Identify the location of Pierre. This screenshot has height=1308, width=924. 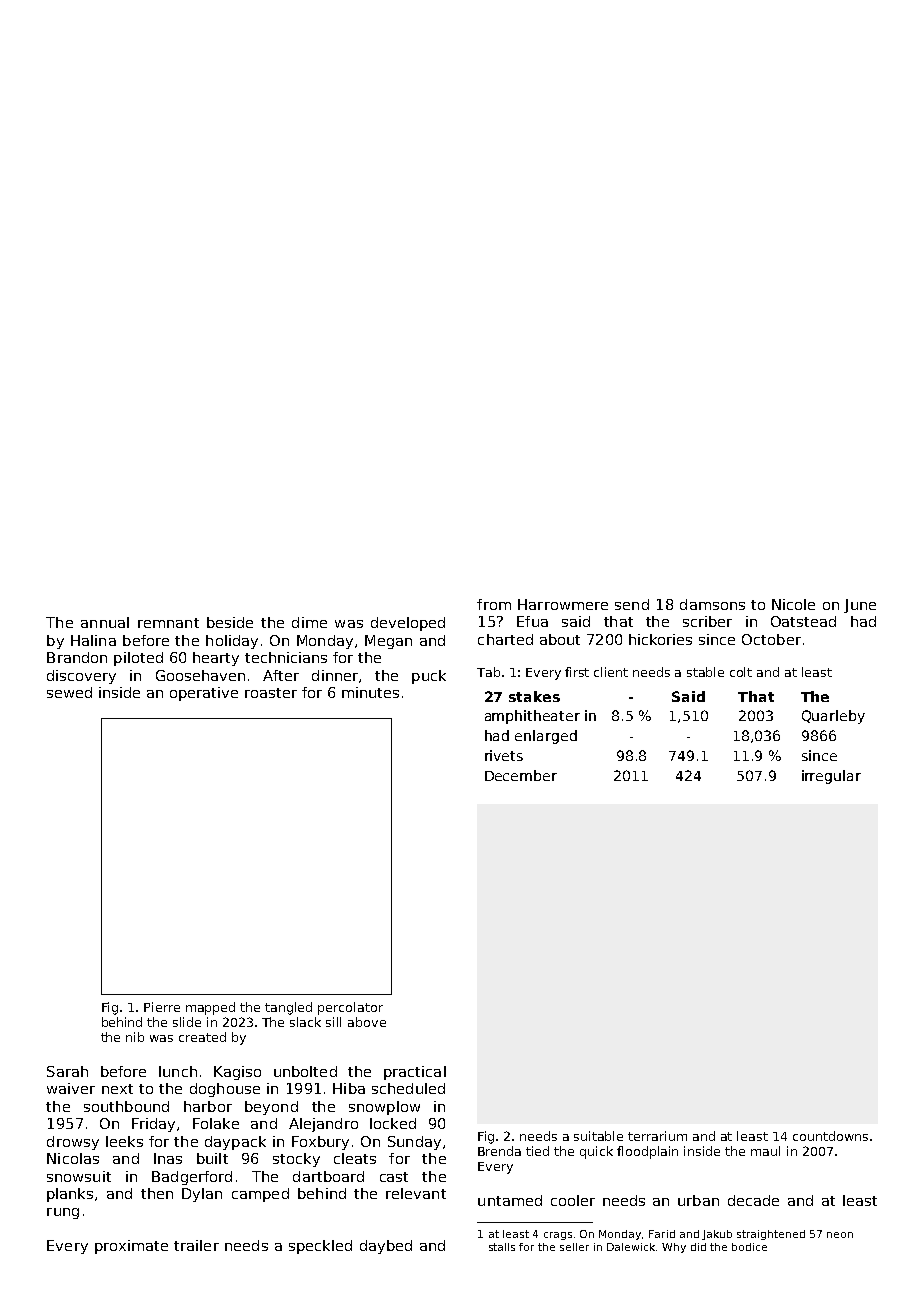
(162, 1007).
